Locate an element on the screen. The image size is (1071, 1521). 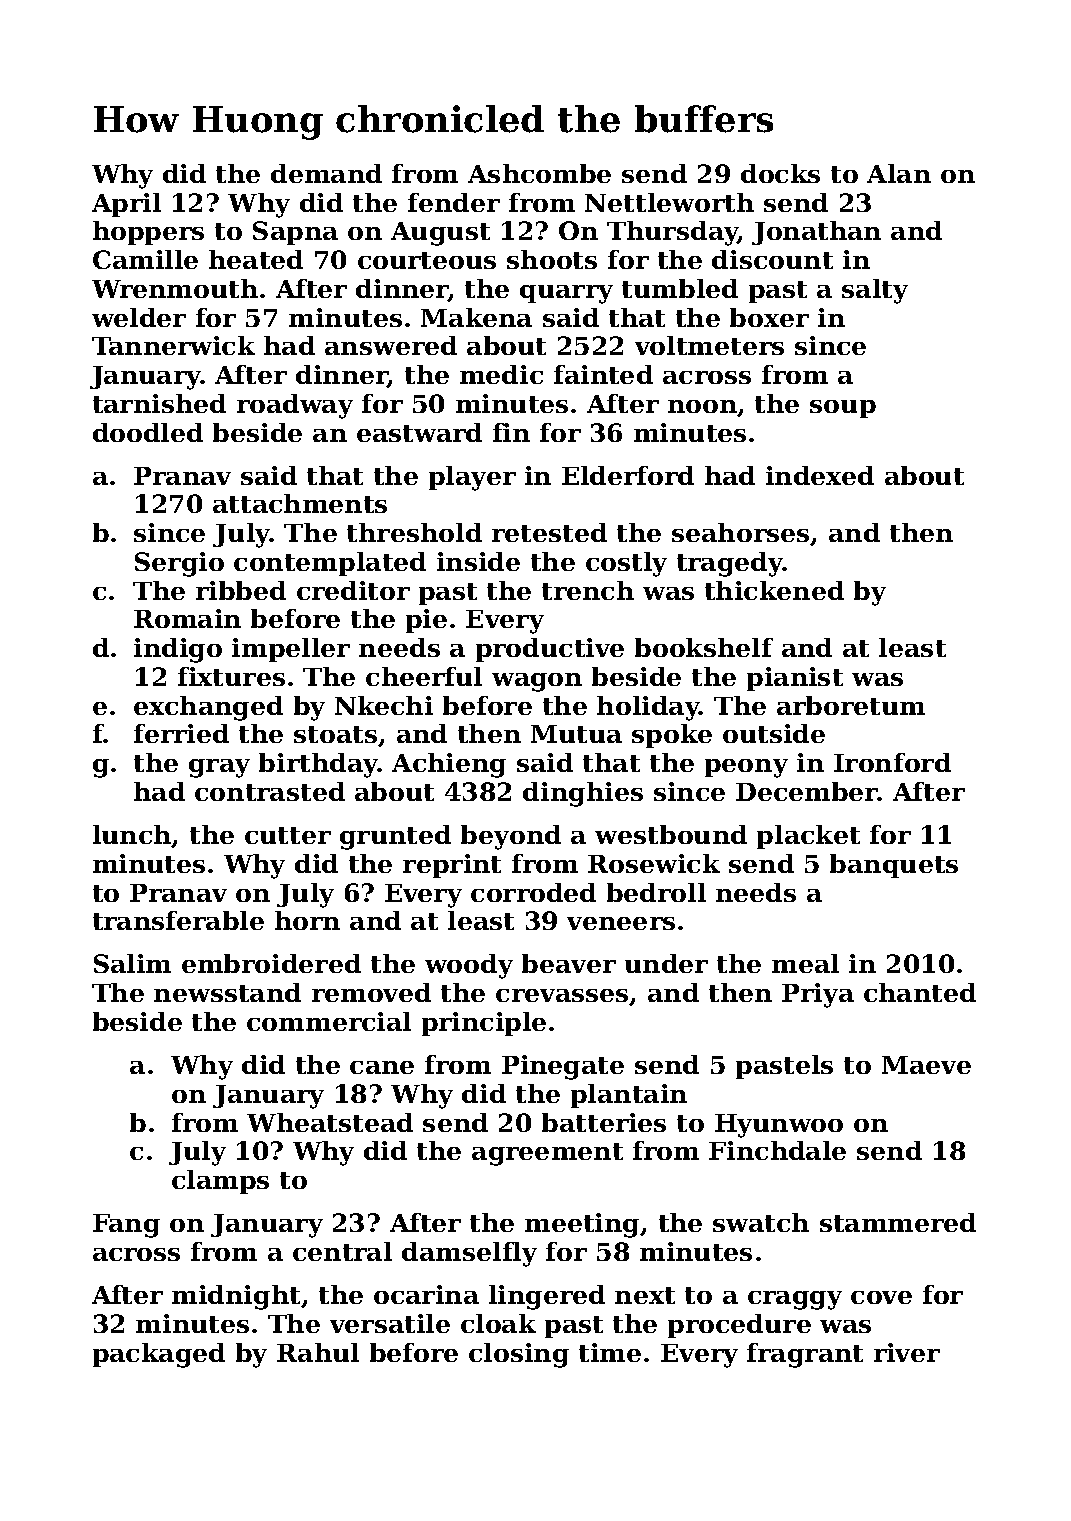
Wheatstead is located at coordinates (330, 1122).
